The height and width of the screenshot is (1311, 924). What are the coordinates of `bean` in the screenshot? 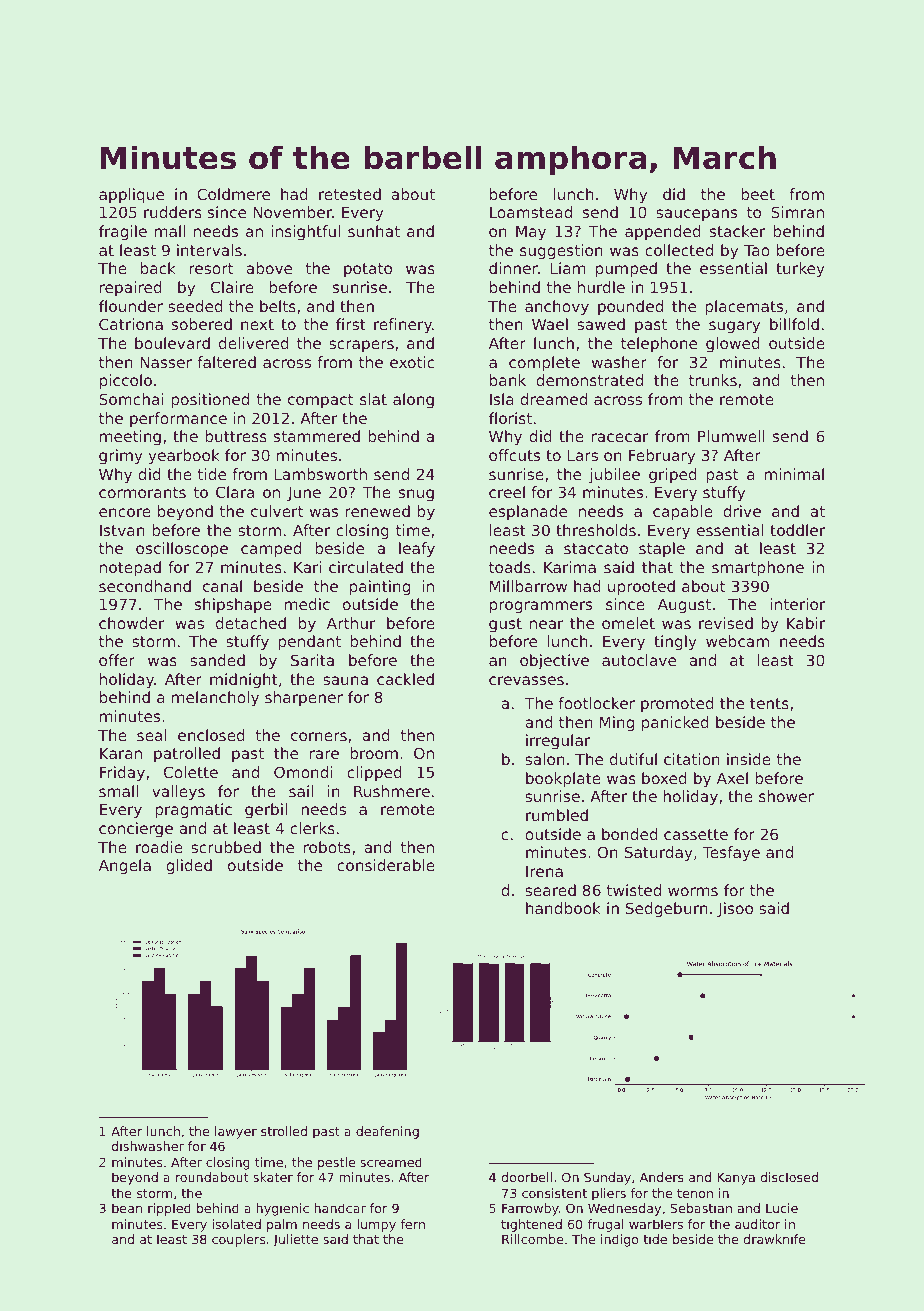 It's located at (127, 1208).
